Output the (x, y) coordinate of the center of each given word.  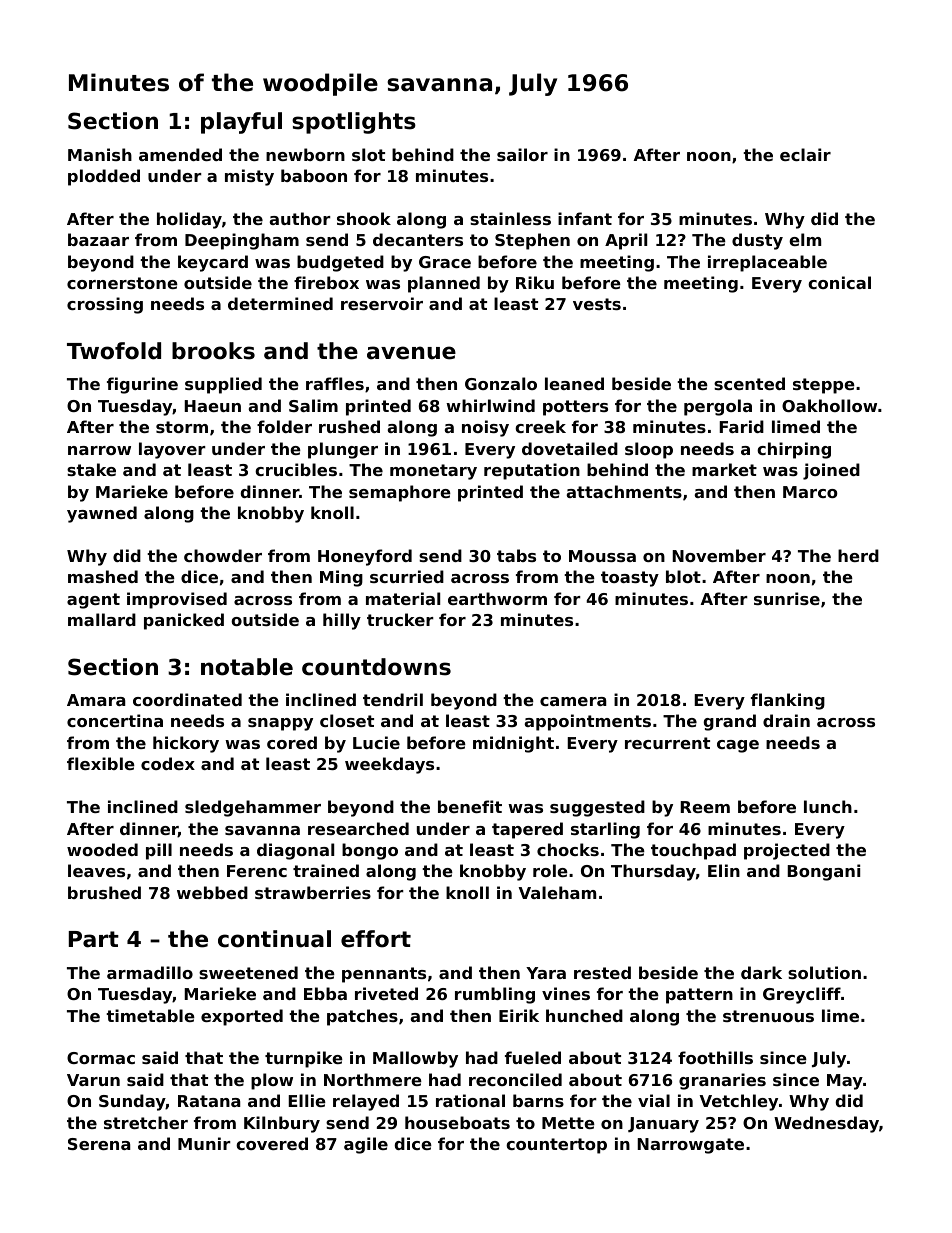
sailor (522, 154)
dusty (757, 241)
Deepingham (242, 241)
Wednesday (826, 1124)
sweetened (248, 972)
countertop (556, 1146)
